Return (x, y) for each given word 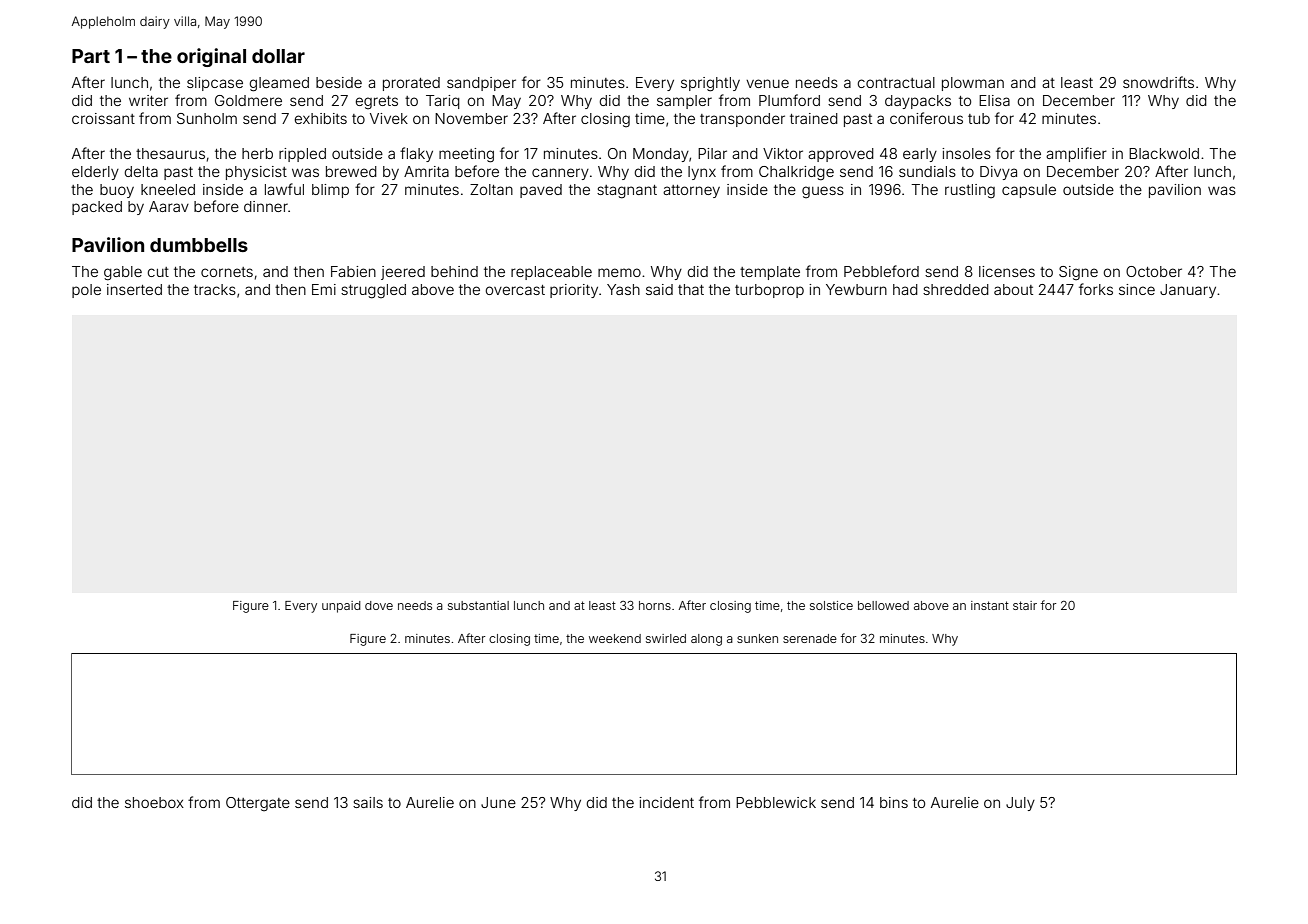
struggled (373, 291)
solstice (831, 605)
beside (339, 82)
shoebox (154, 802)
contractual (896, 82)
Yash (623, 289)
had (905, 289)
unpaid (341, 607)
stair (1025, 605)
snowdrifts (1158, 82)
